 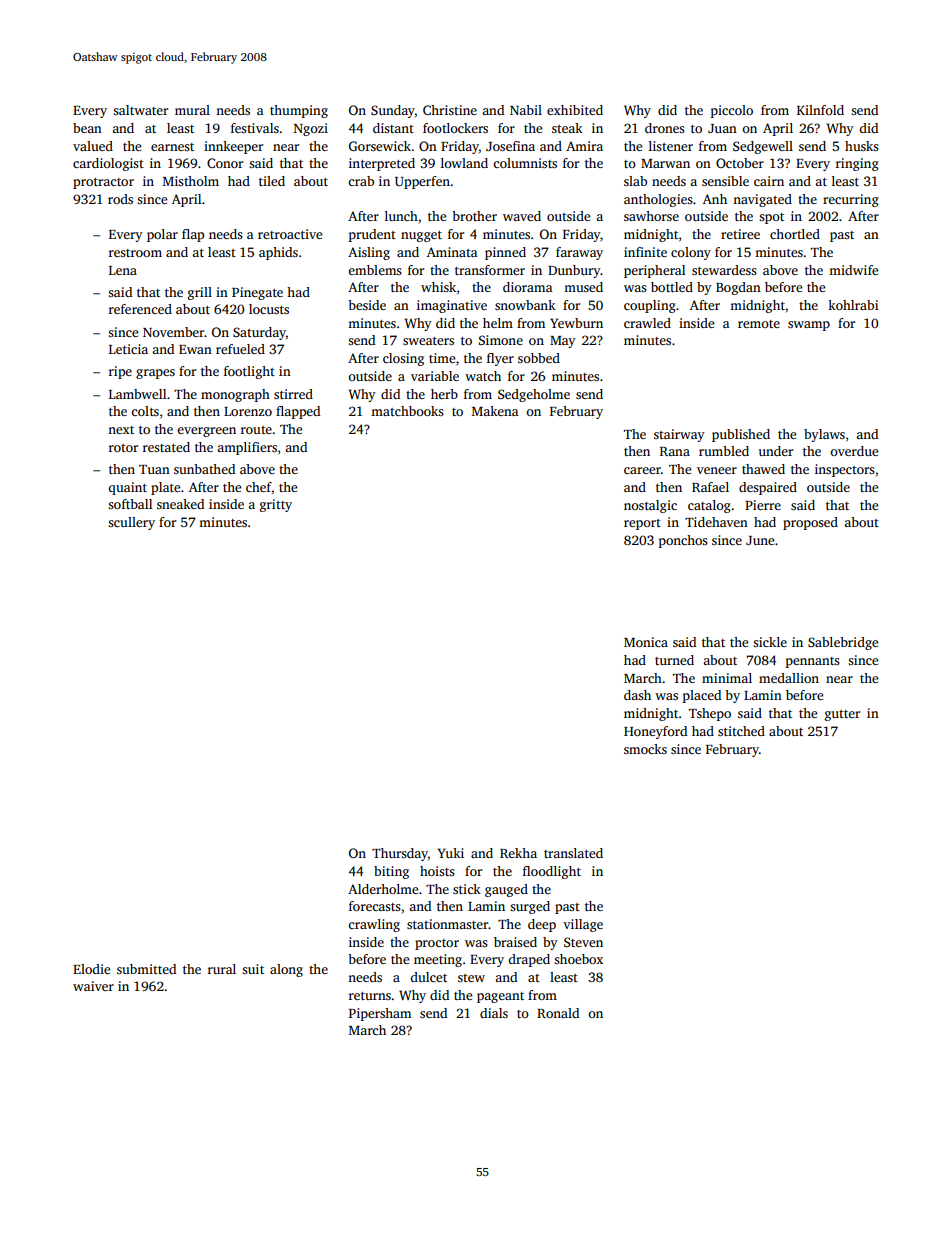 What do you see at coordinates (534, 395) in the document?
I see `Sedgeholme` at bounding box center [534, 395].
